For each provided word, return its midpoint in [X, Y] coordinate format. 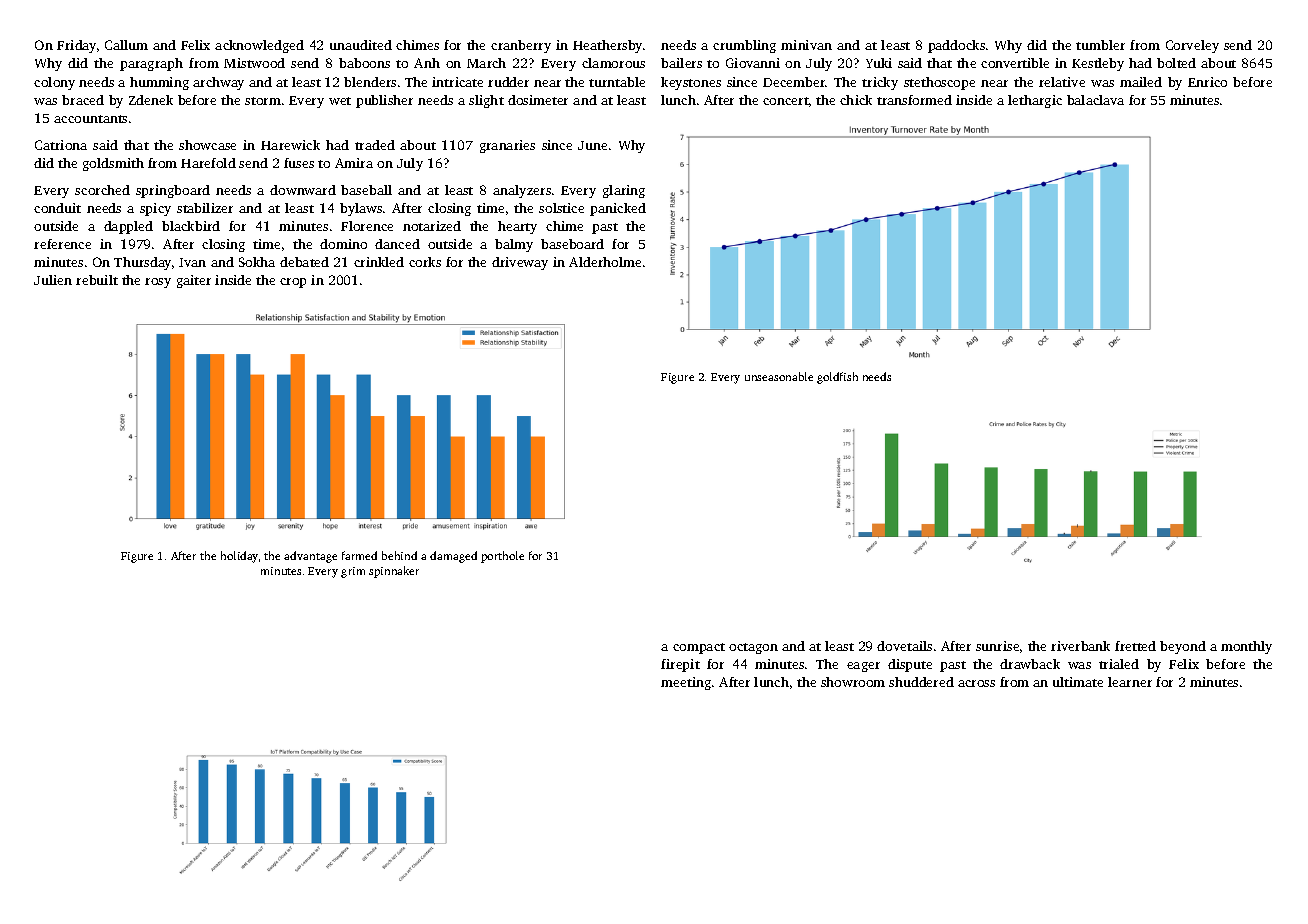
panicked [618, 209]
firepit [680, 665]
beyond [1183, 647]
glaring [624, 191]
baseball [366, 190]
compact [699, 648]
